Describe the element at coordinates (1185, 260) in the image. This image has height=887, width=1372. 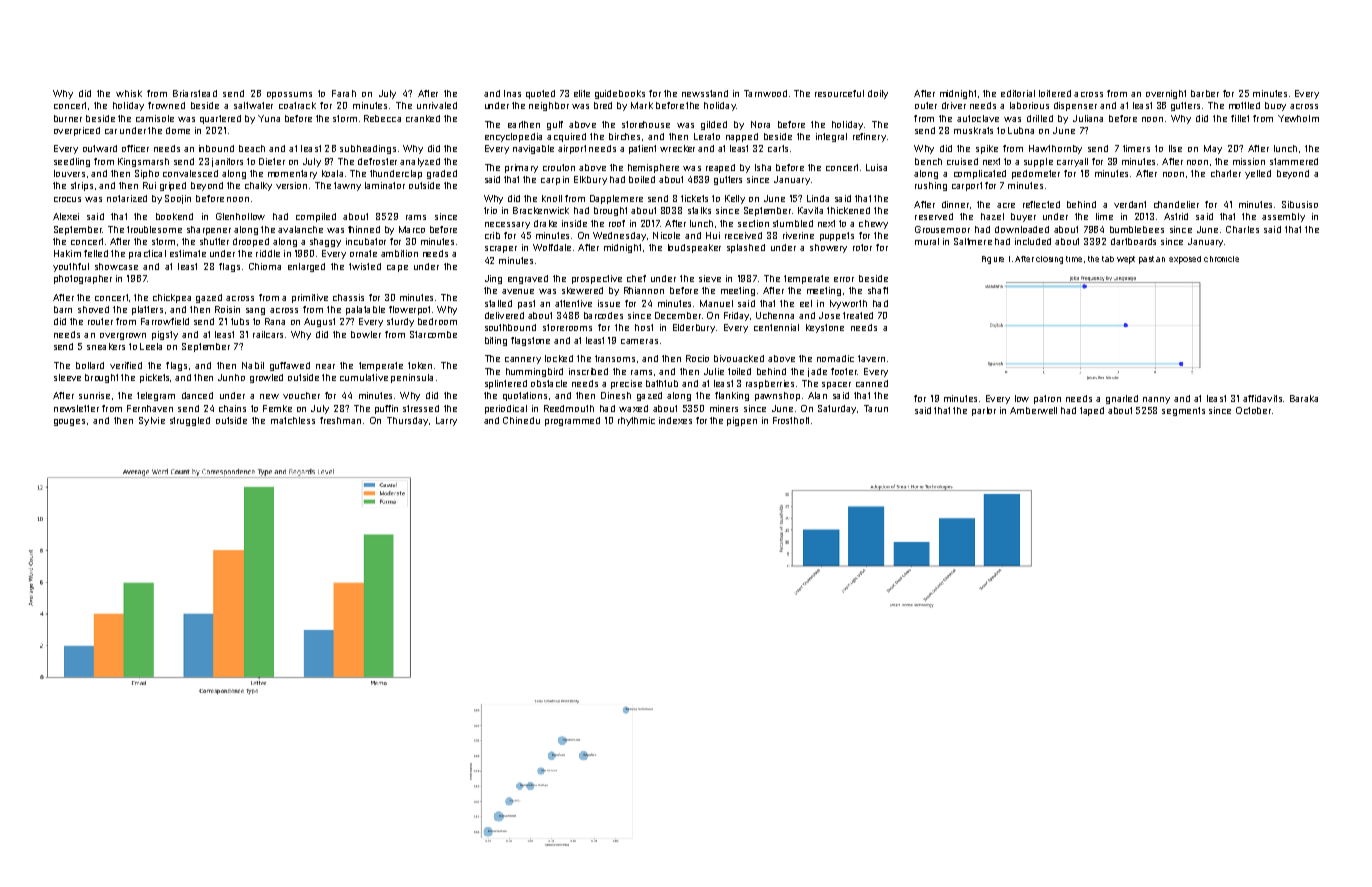
I see `exposed` at that location.
